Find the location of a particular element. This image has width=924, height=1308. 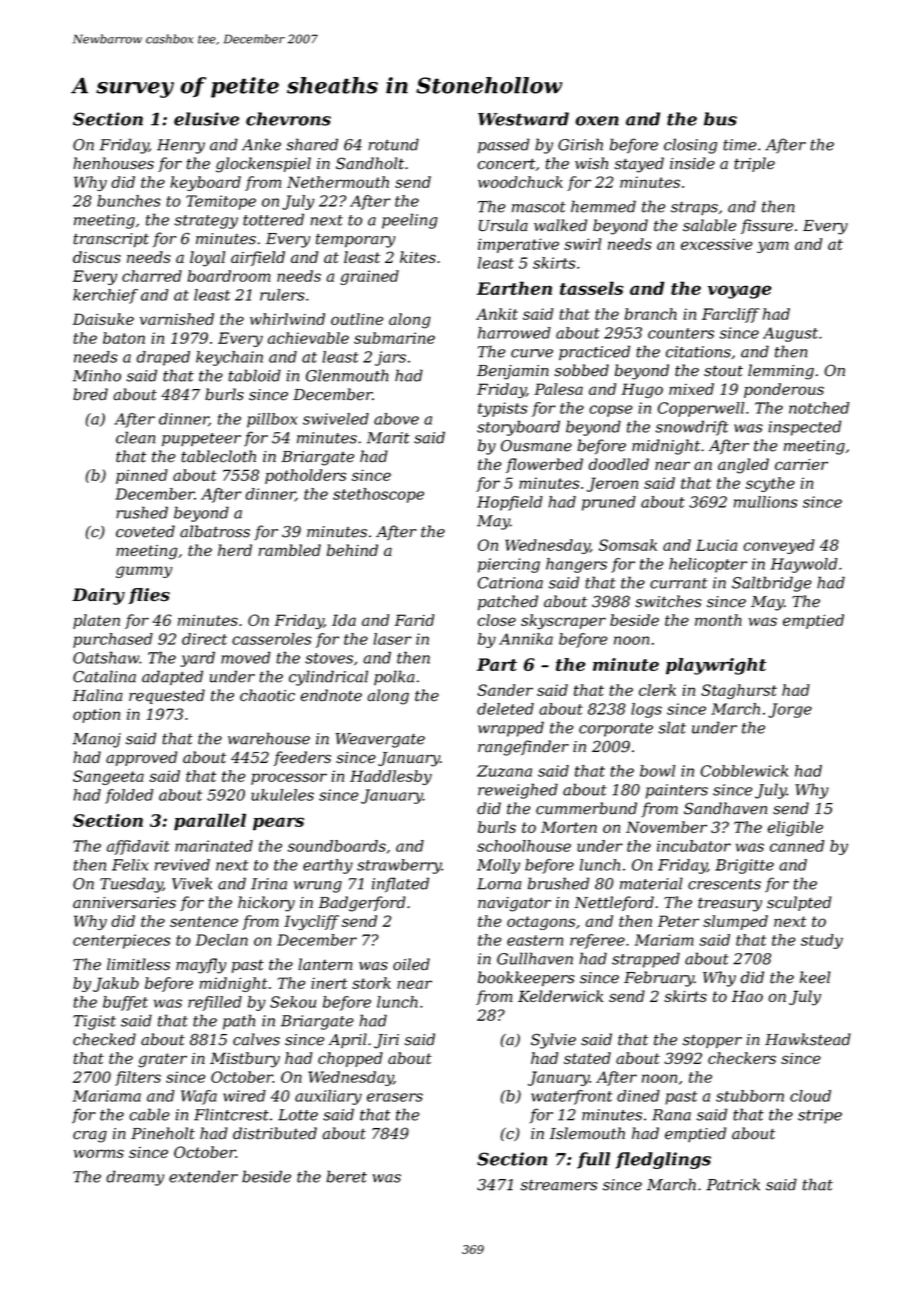

Patrick is located at coordinates (733, 1184).
